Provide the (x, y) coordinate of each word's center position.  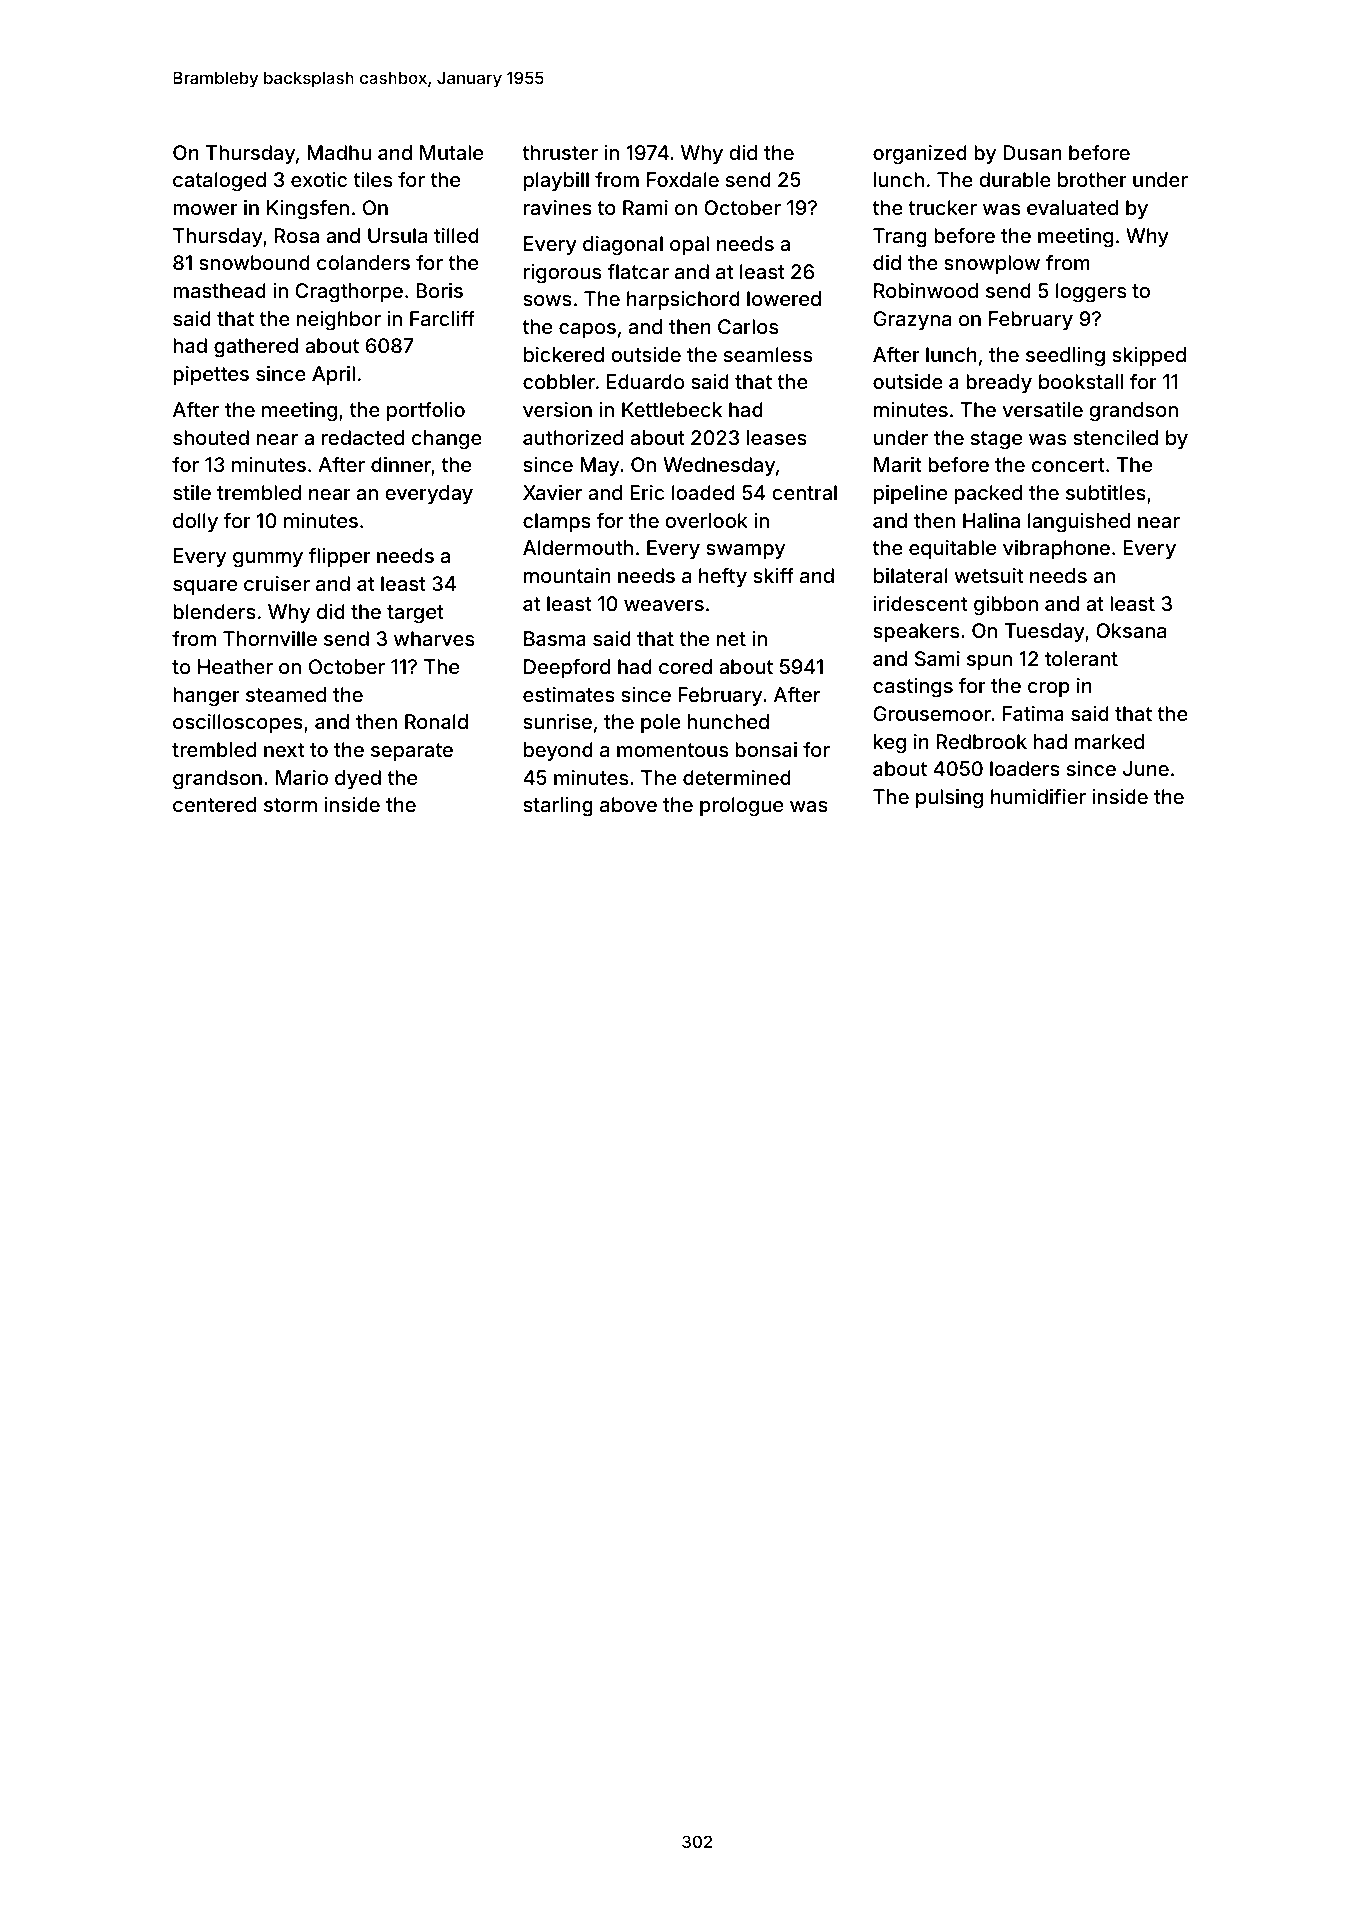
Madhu (339, 152)
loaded (703, 492)
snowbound (254, 262)
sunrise (557, 721)
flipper (340, 557)
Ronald (436, 721)
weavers (664, 605)
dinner (401, 464)
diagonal (623, 246)
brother (1092, 179)
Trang (900, 238)
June (1146, 768)
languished (1079, 523)
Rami (645, 207)
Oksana (1131, 630)
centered (214, 804)
